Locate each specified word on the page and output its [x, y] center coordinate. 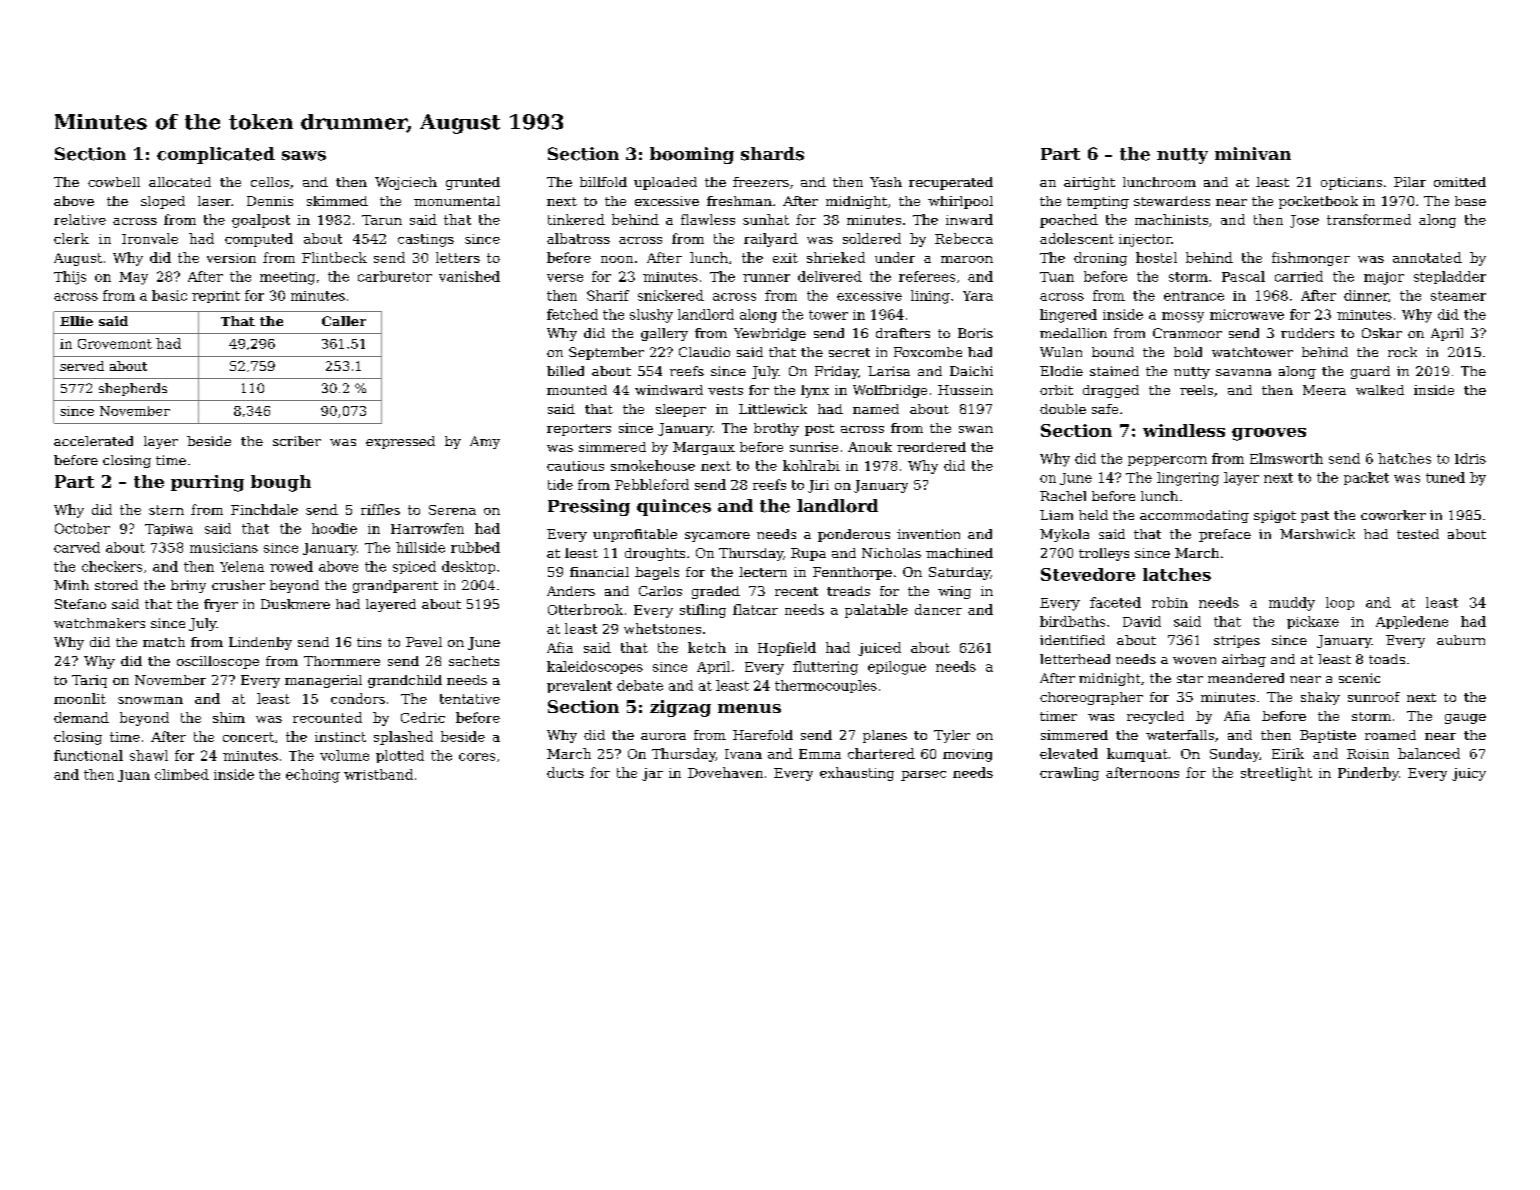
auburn [1461, 640]
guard [1370, 372]
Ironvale [150, 238]
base [1470, 201]
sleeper [681, 410]
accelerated [93, 441]
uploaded [665, 183]
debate [640, 685]
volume [344, 755]
